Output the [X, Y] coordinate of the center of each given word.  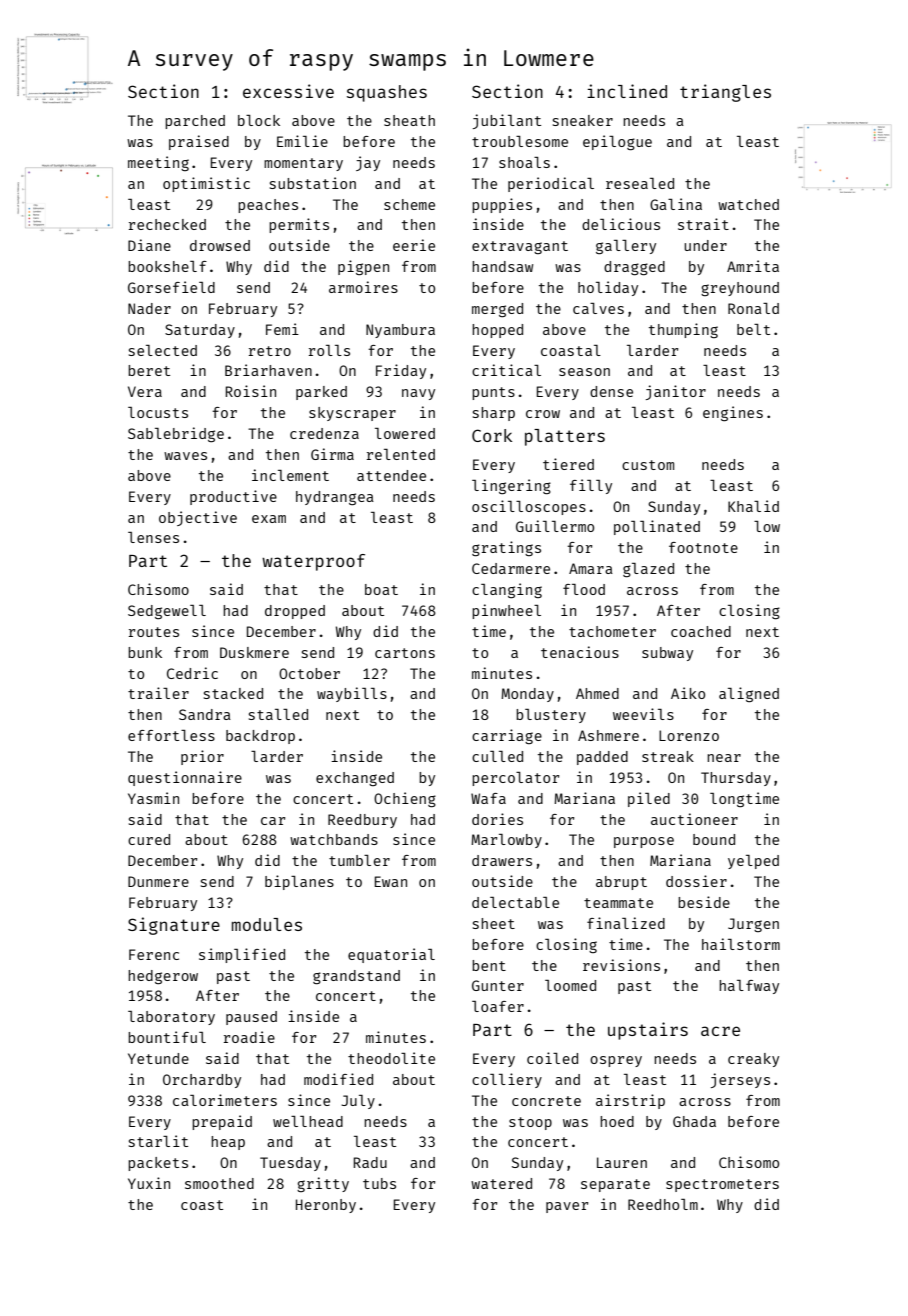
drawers [502, 860]
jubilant [507, 121]
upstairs [648, 1031]
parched [195, 122]
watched [748, 204]
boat [381, 589]
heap [228, 1143]
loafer [498, 1006]
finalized [626, 923]
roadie [249, 1037]
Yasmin [153, 798]
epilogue [617, 142]
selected [163, 350]
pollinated [657, 527]
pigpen [363, 267]
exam [269, 519]
